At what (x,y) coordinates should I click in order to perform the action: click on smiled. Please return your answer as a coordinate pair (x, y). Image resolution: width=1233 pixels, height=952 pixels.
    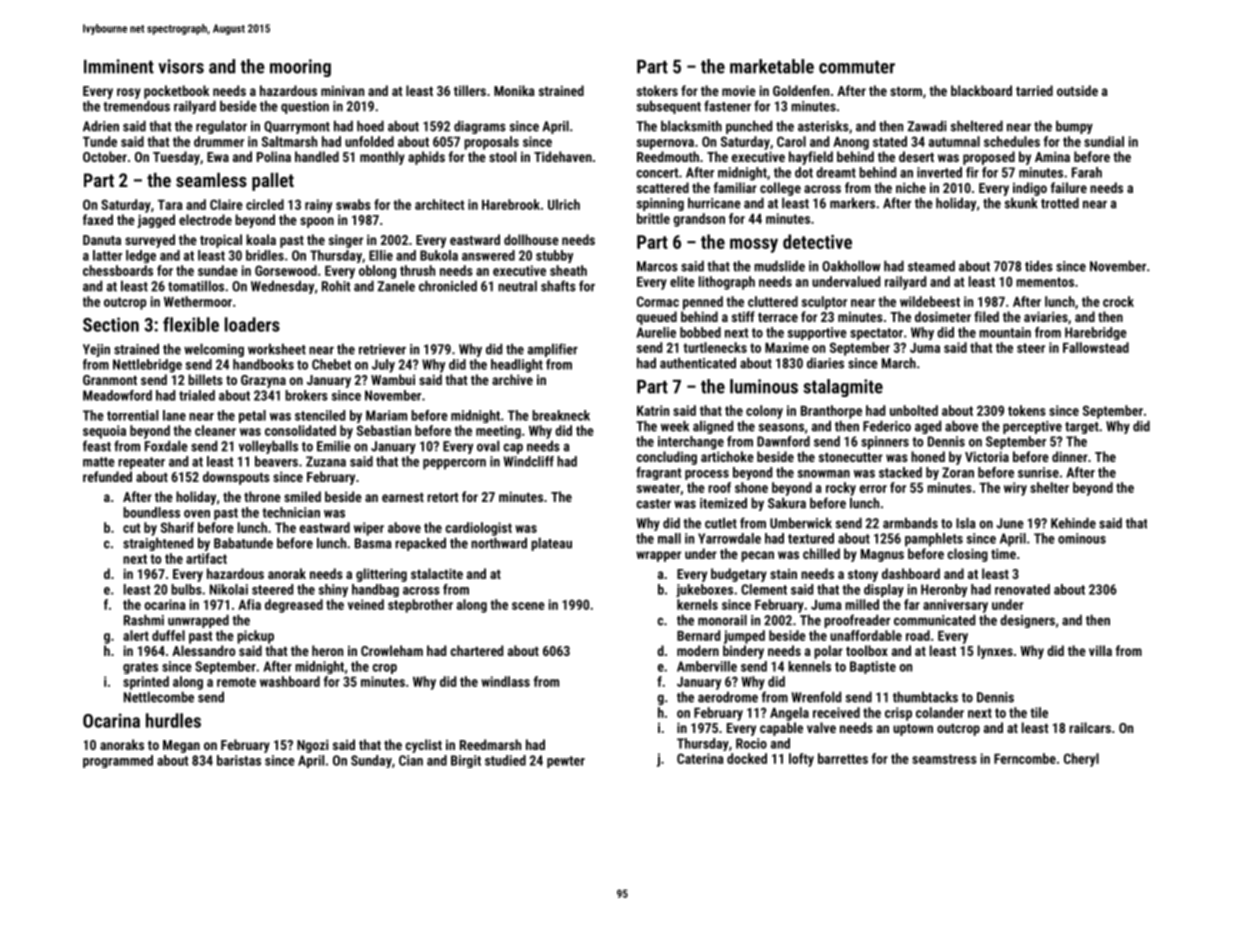
    Looking at the image, I should click on (302, 496).
